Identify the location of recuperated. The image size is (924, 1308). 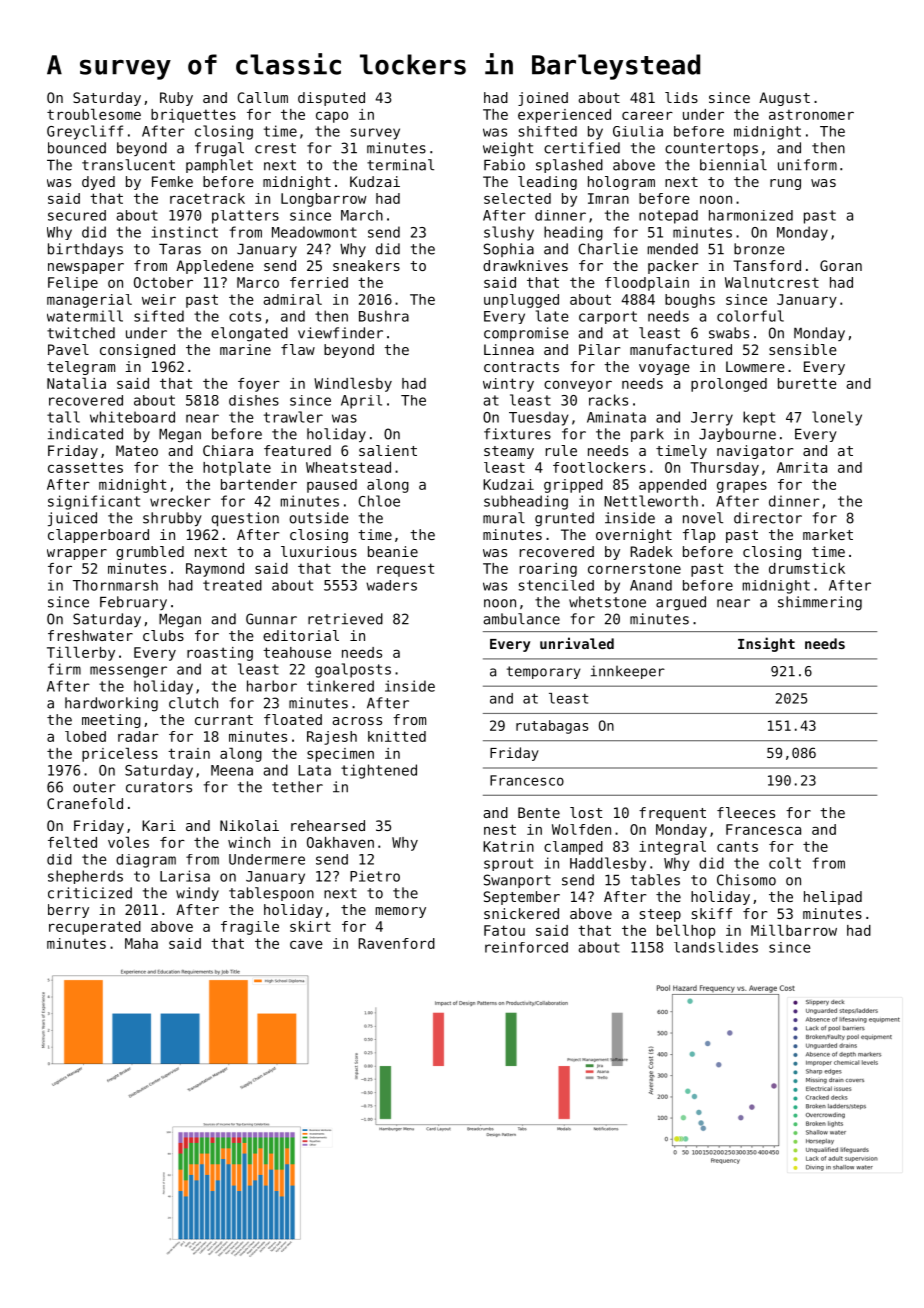
(95, 928).
